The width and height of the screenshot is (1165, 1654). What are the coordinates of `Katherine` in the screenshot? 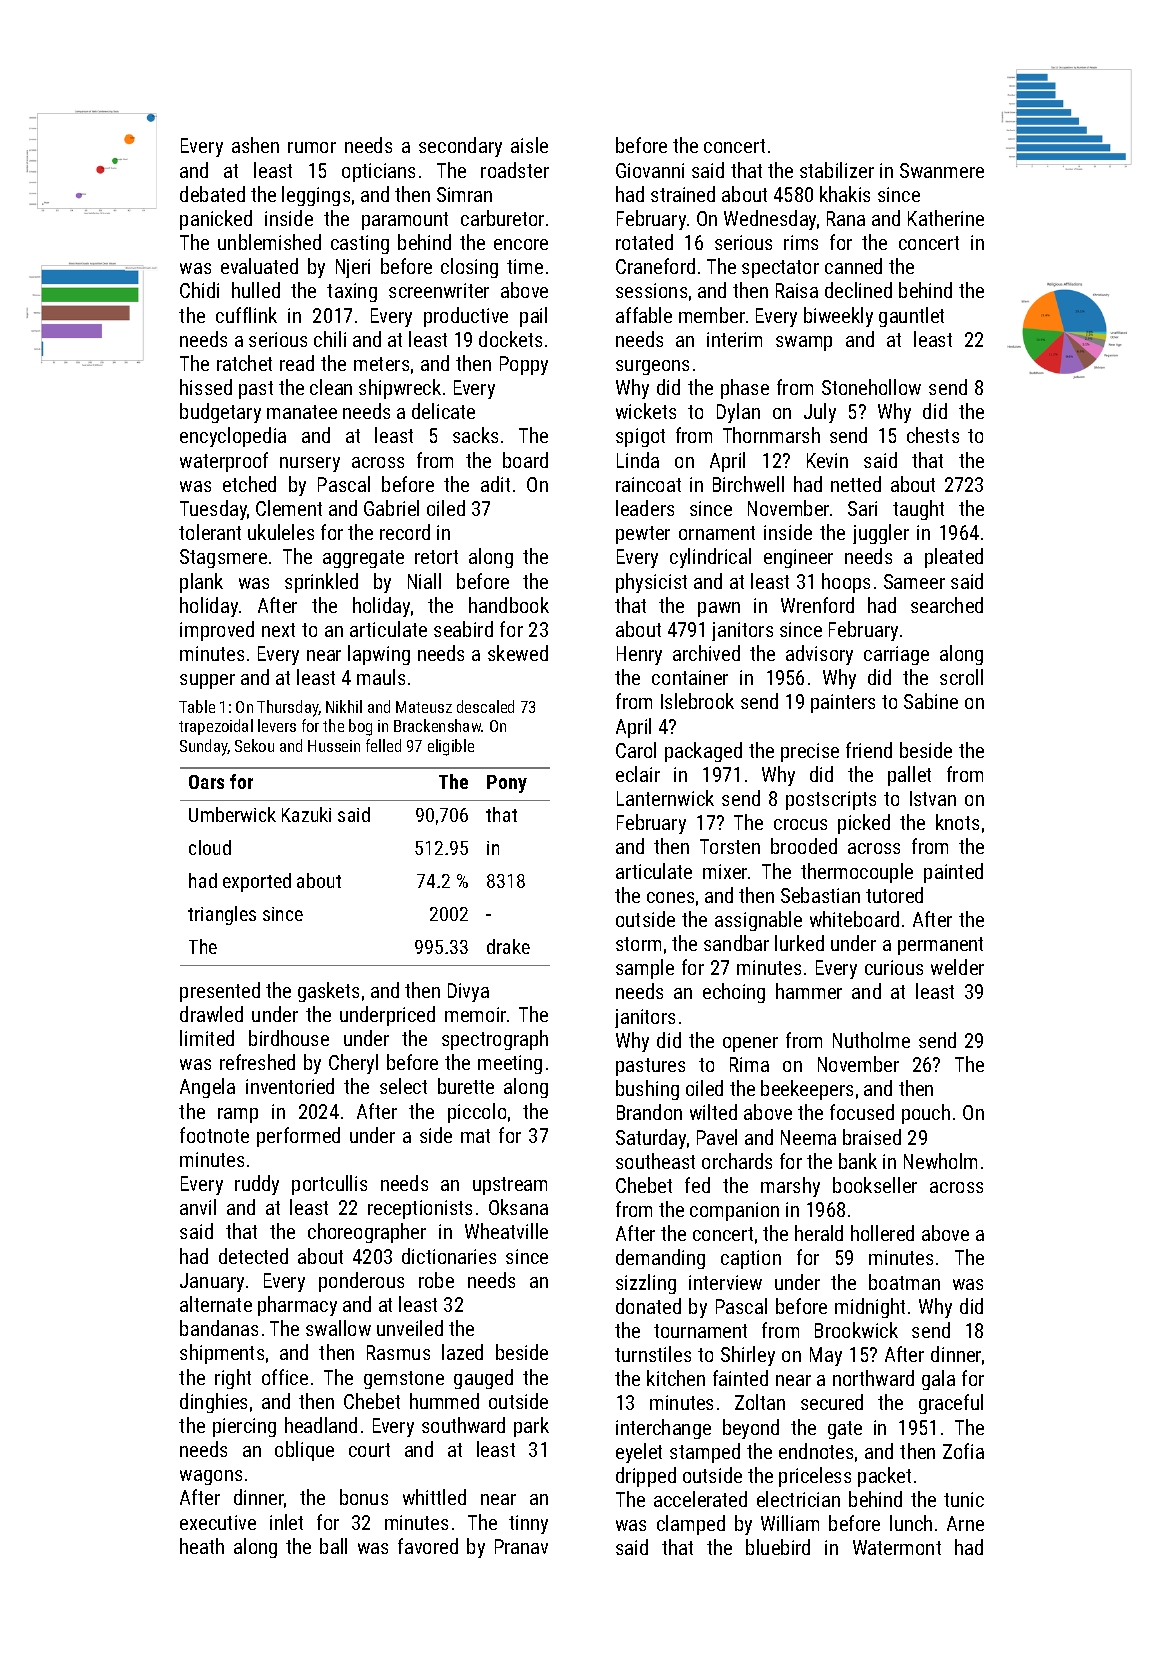 It's located at (946, 218).
